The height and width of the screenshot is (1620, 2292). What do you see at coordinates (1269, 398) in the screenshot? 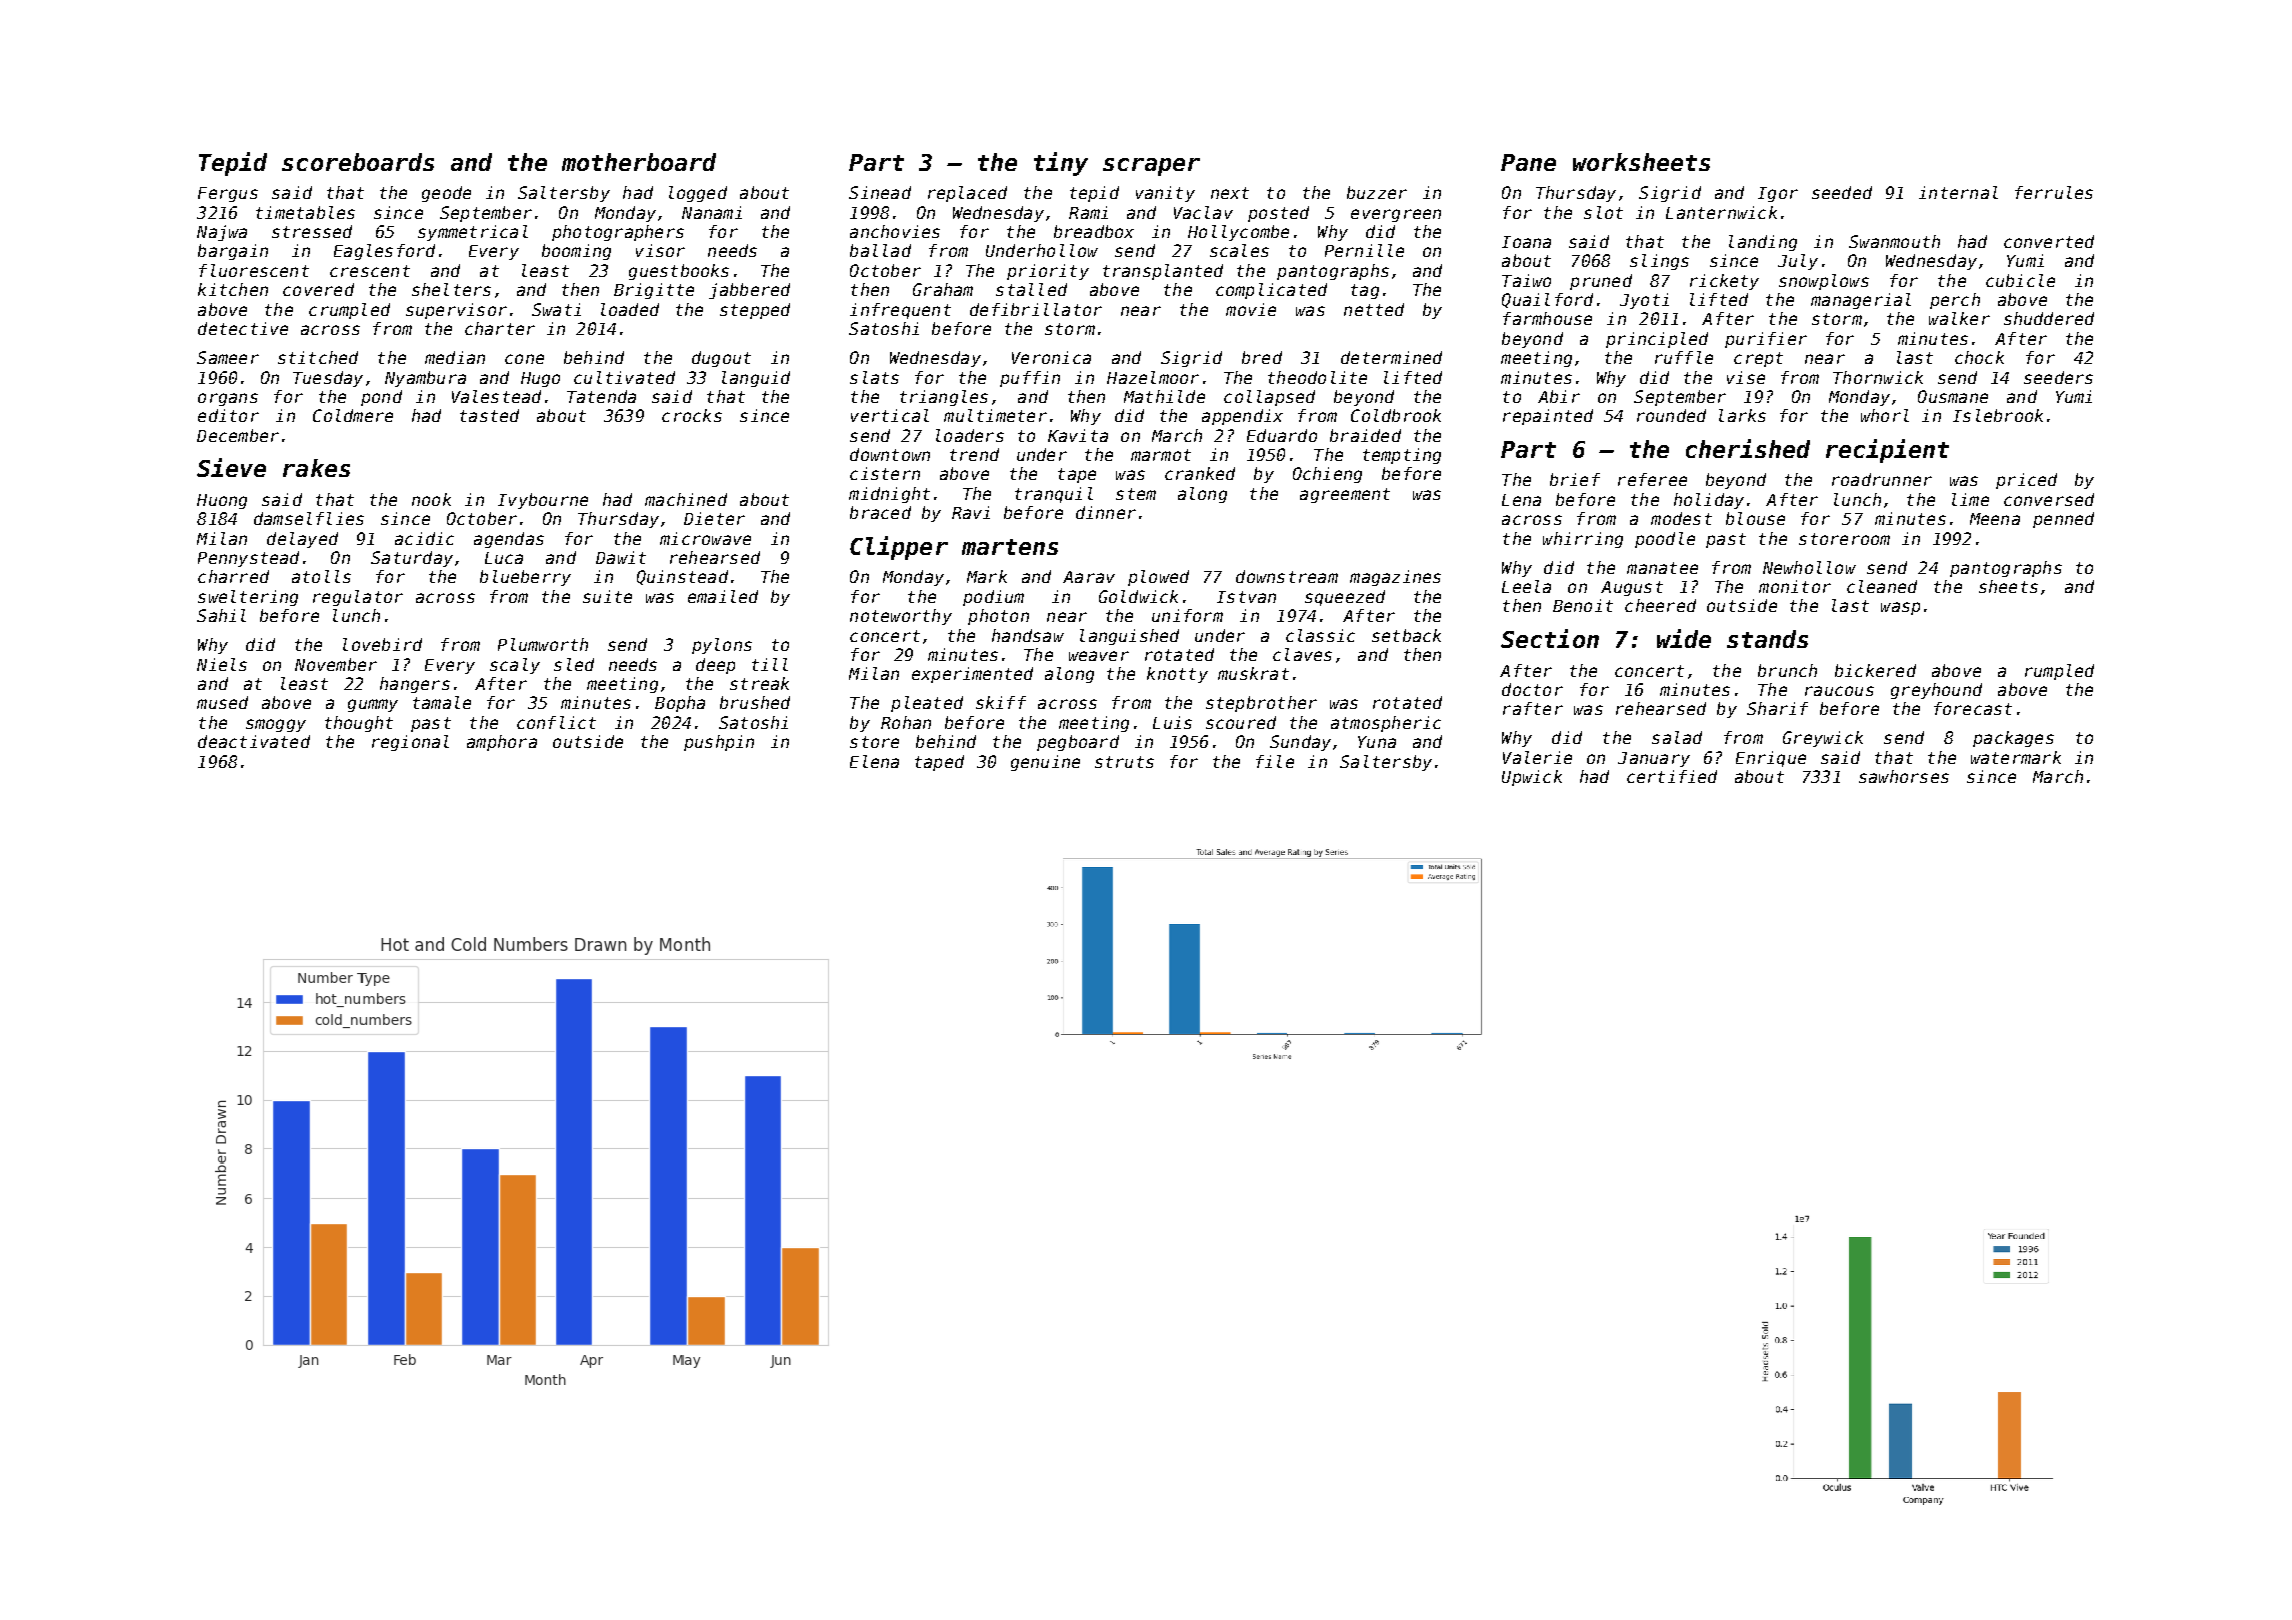
I see `collapsed` at bounding box center [1269, 398].
